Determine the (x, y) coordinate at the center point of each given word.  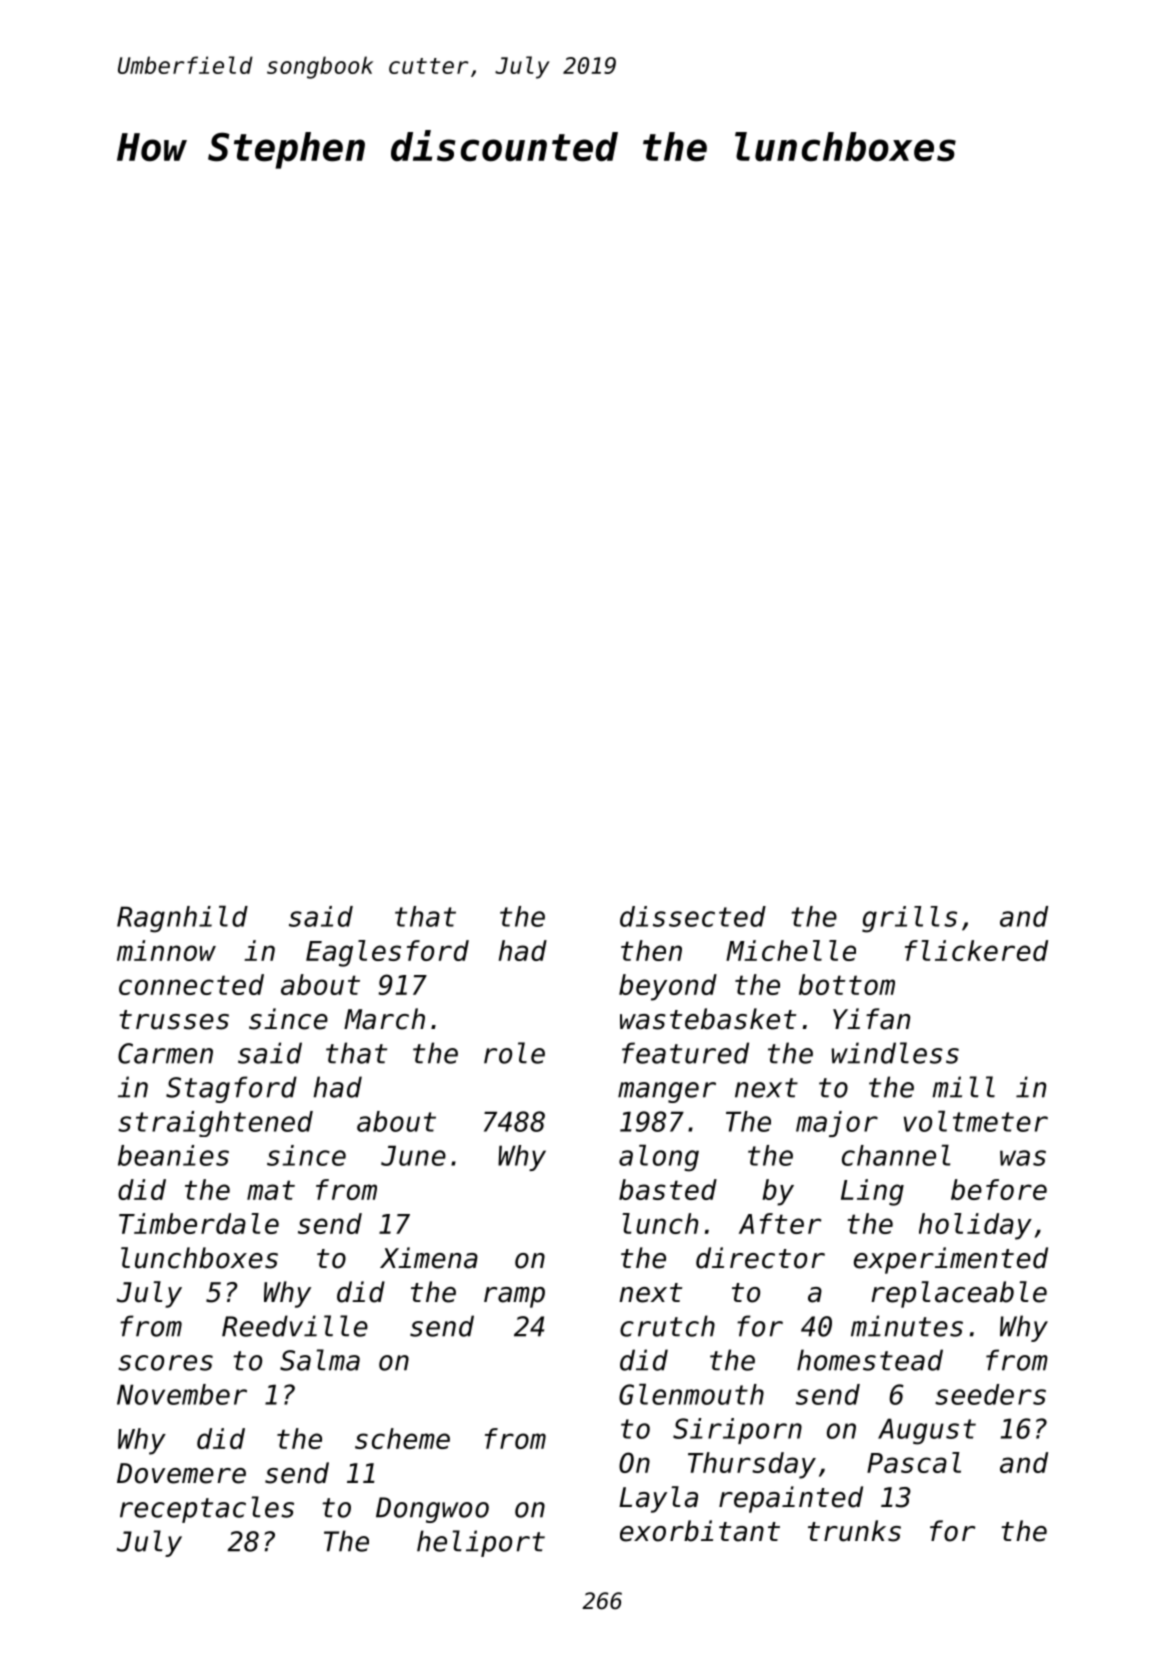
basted (668, 1189)
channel (896, 1155)
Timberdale (199, 1223)
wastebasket (708, 1019)
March (384, 1019)
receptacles (207, 1509)
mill (963, 1087)
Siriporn (737, 1431)
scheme (402, 1438)
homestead (870, 1360)
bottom (847, 984)
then (651, 950)
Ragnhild (182, 919)
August (927, 1431)
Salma (320, 1360)
